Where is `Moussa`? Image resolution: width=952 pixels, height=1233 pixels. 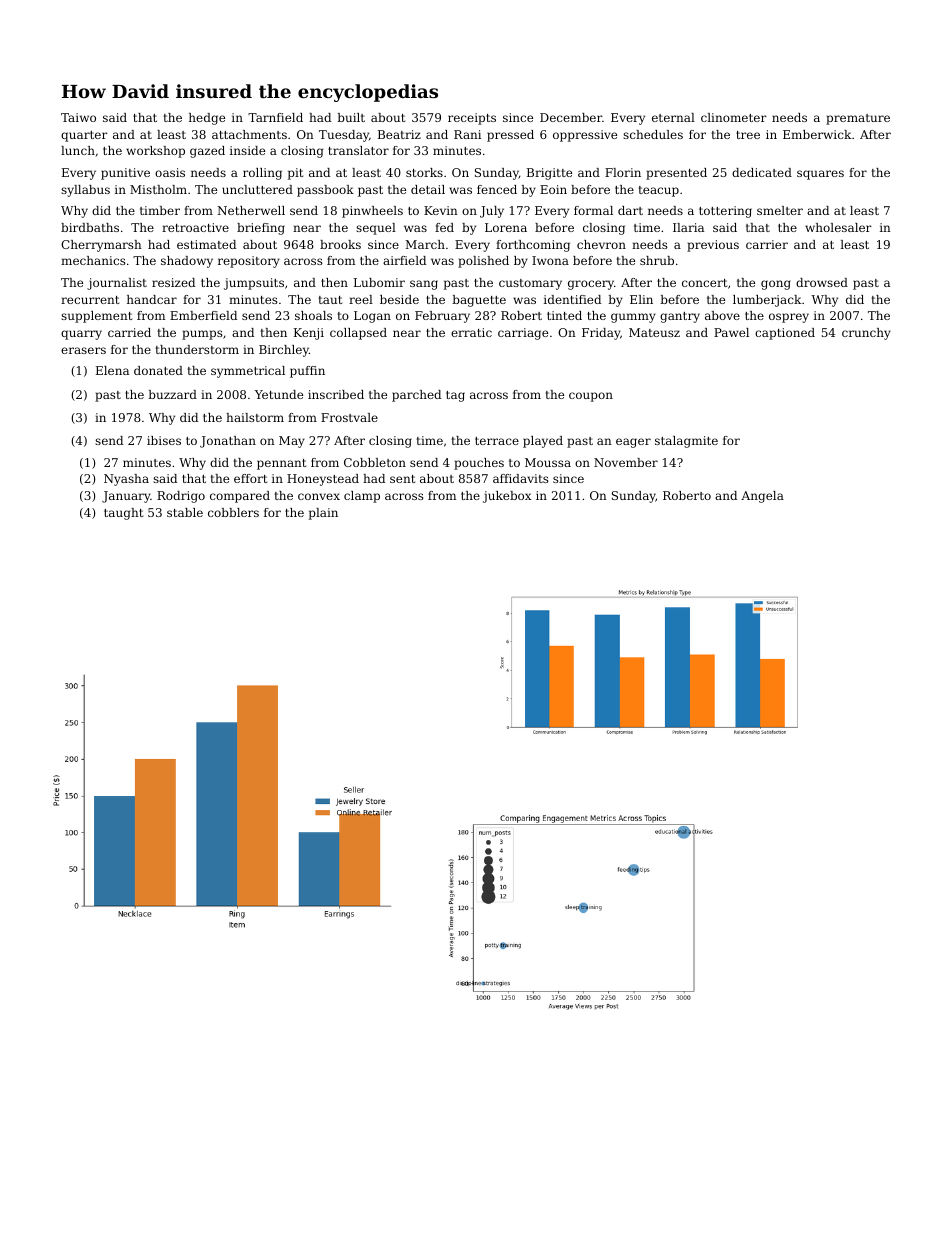 Moussa is located at coordinates (548, 462).
